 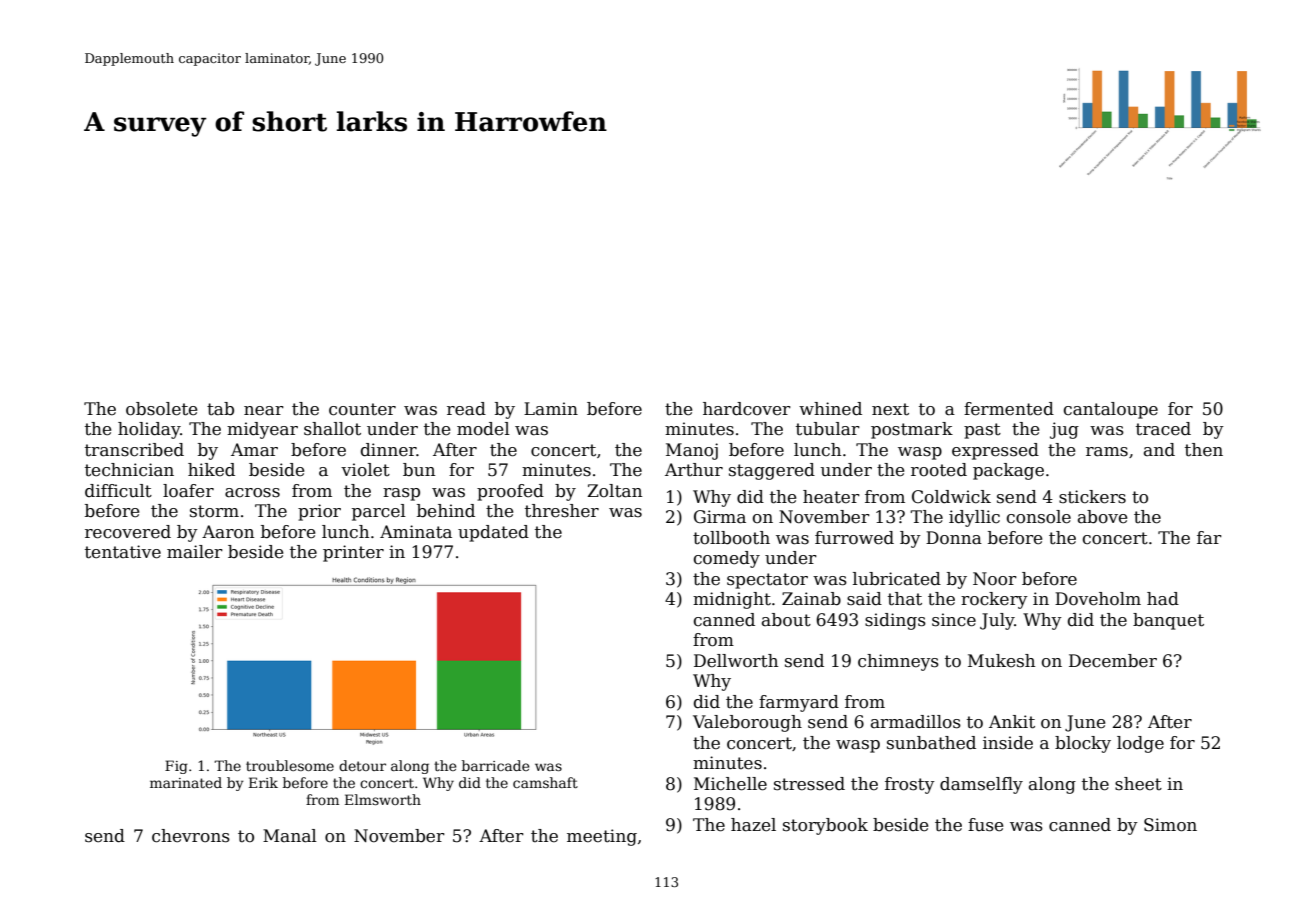 I want to click on then, so click(x=1204, y=450).
